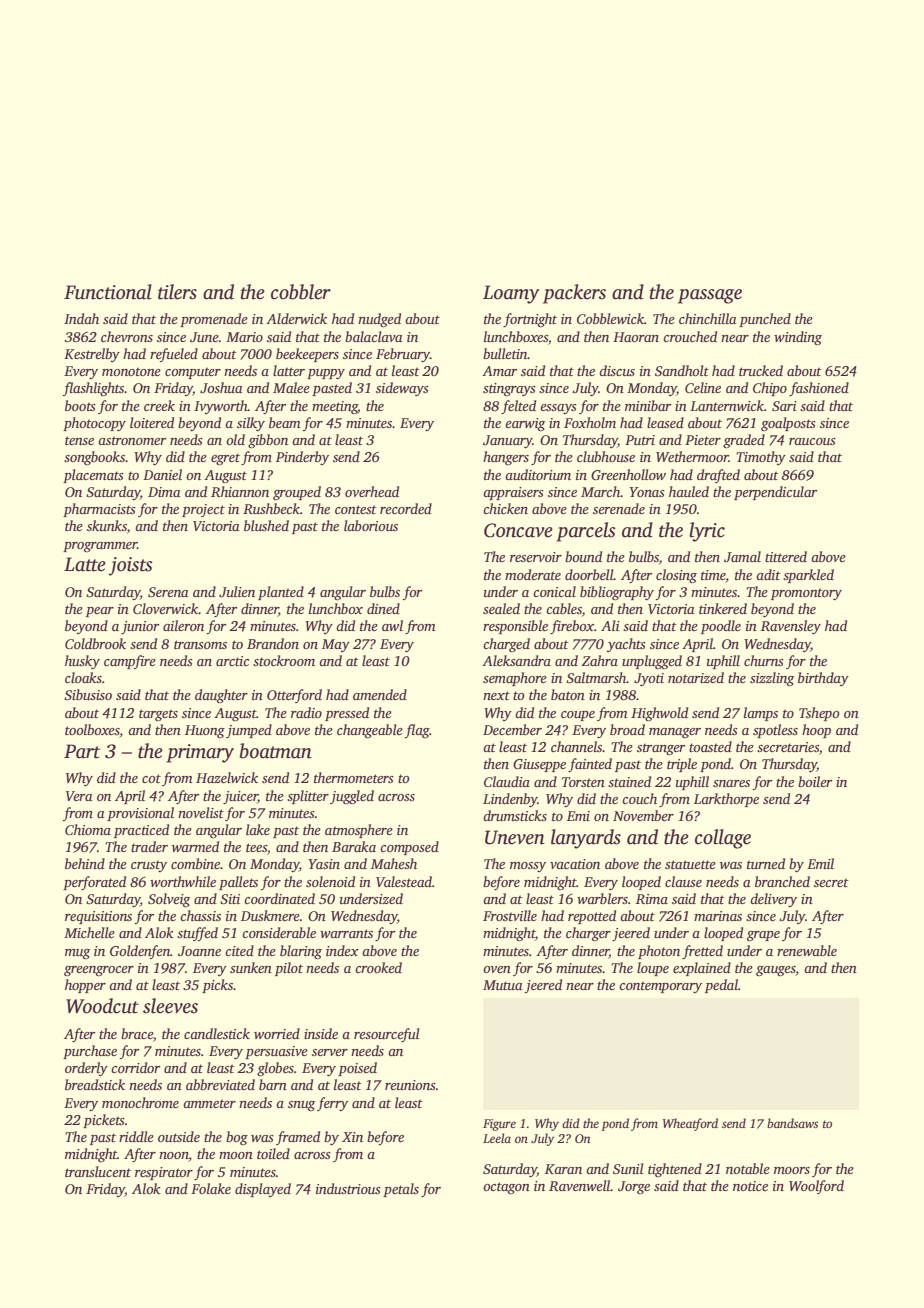 This screenshot has width=924, height=1308. Describe the element at coordinates (588, 934) in the screenshot. I see `charger` at that location.
